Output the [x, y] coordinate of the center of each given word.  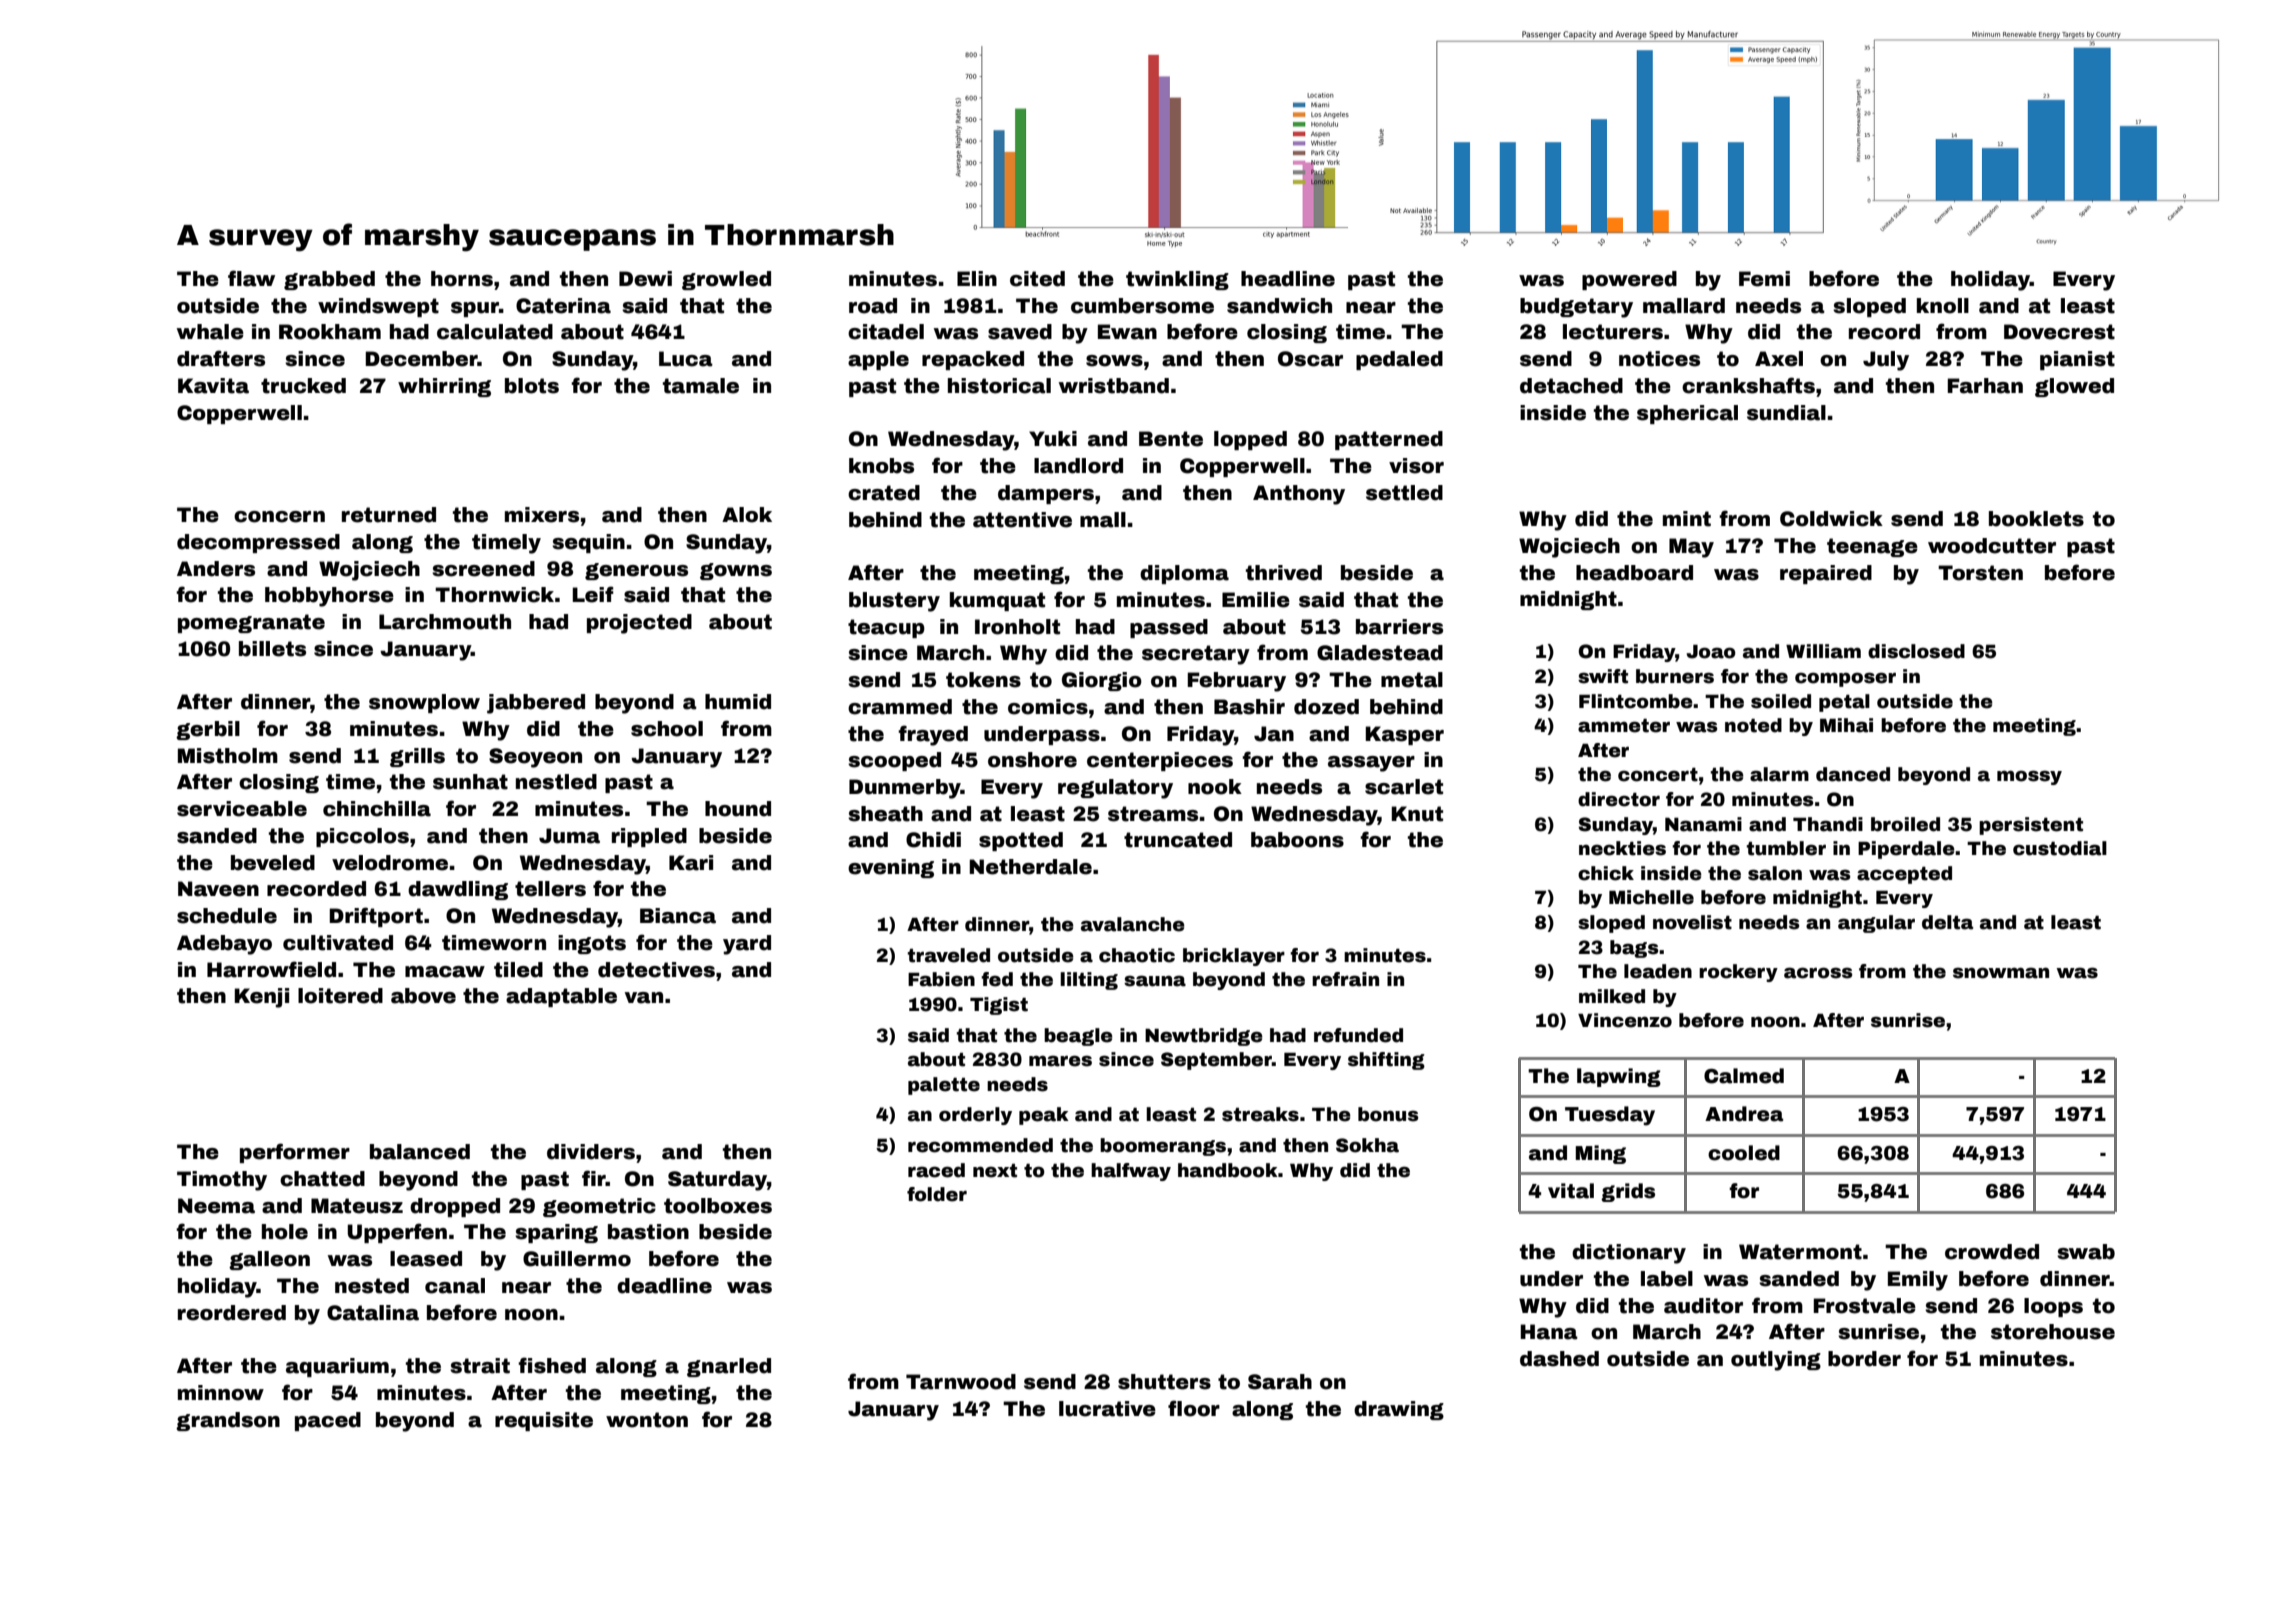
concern [279, 517]
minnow [221, 1393]
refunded [1358, 1035]
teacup [886, 628]
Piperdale [1906, 850]
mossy [2029, 777]
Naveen [218, 889]
